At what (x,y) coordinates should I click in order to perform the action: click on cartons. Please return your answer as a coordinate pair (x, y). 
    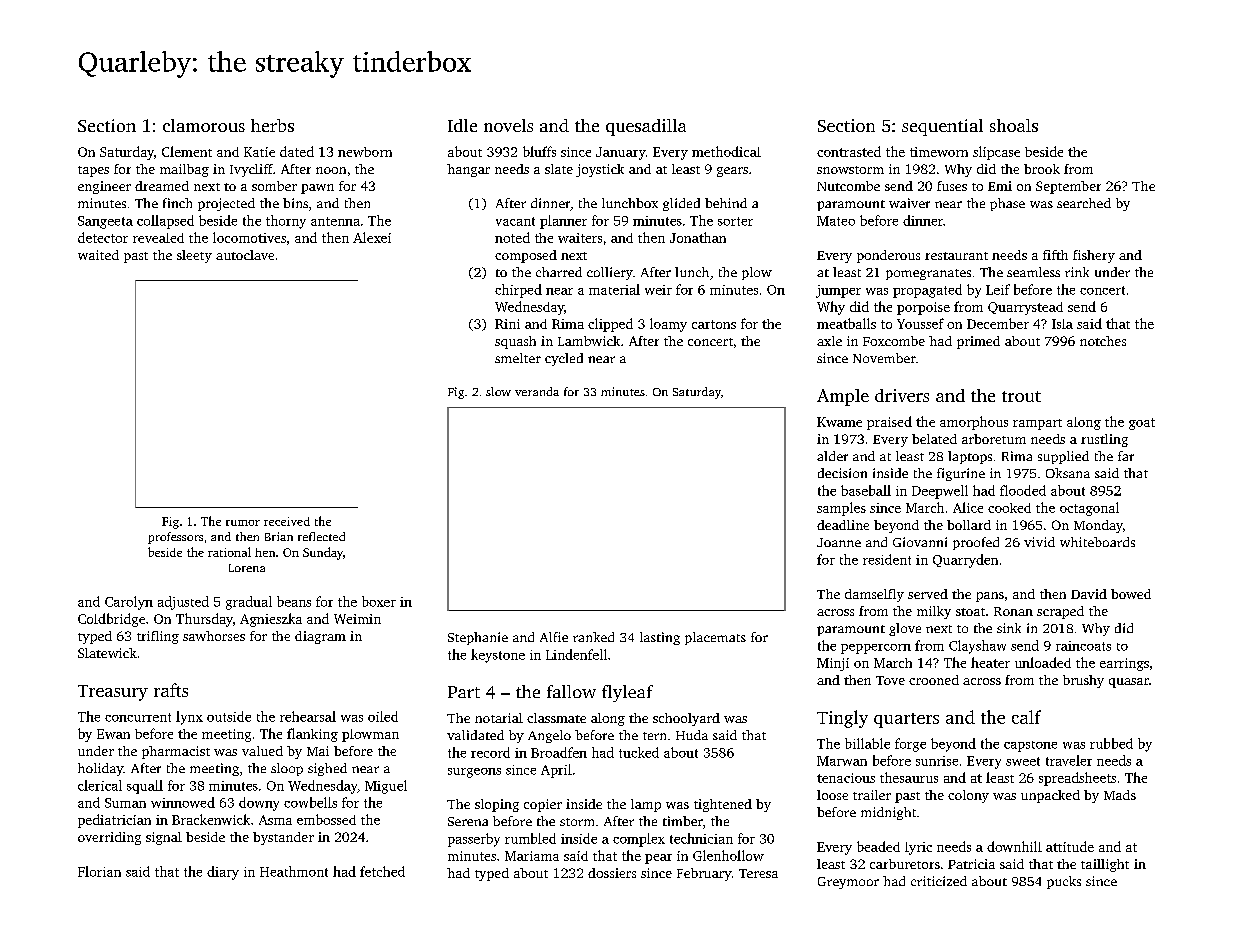
    Looking at the image, I should click on (714, 324).
